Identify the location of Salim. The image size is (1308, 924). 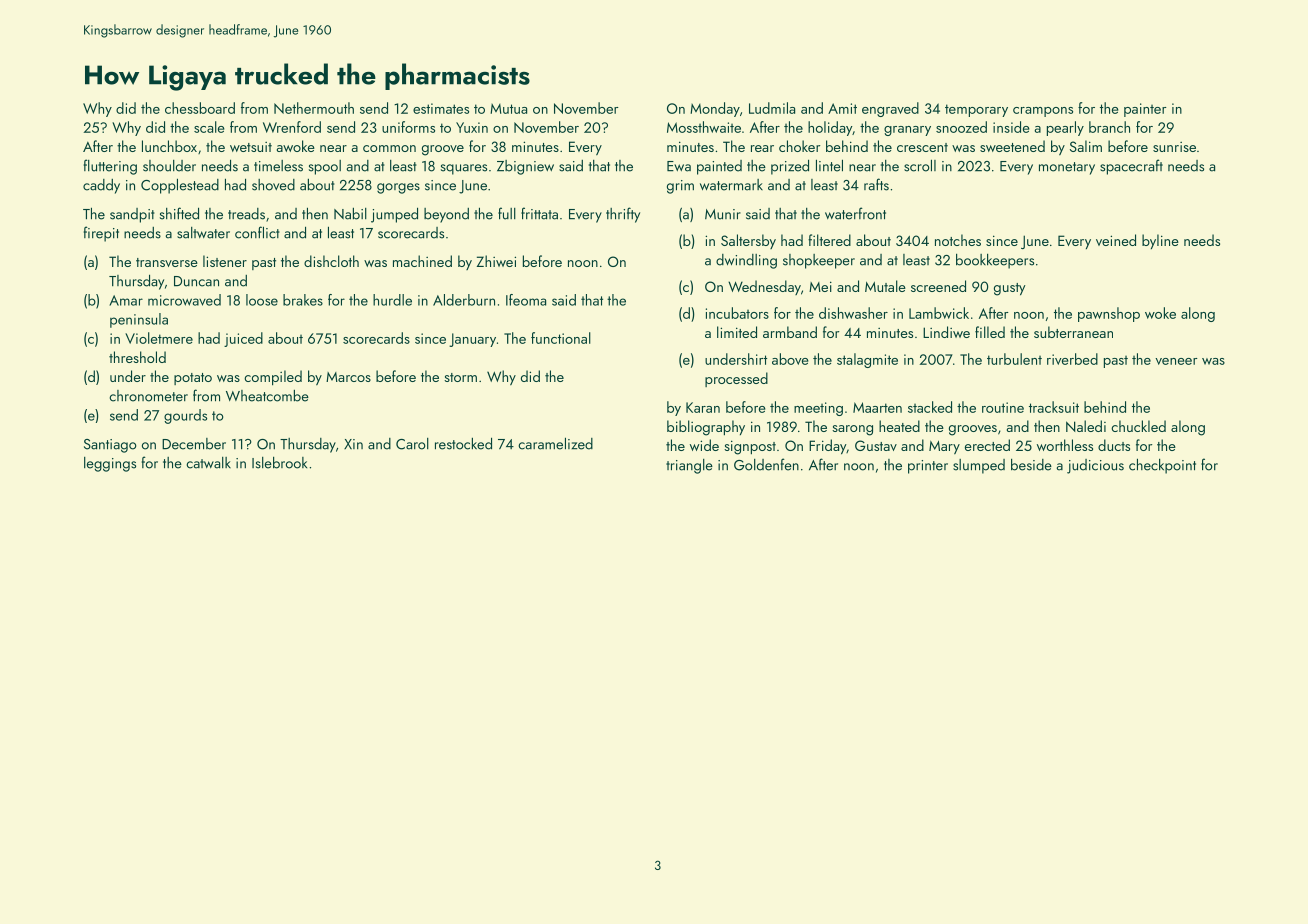
(1086, 146).
